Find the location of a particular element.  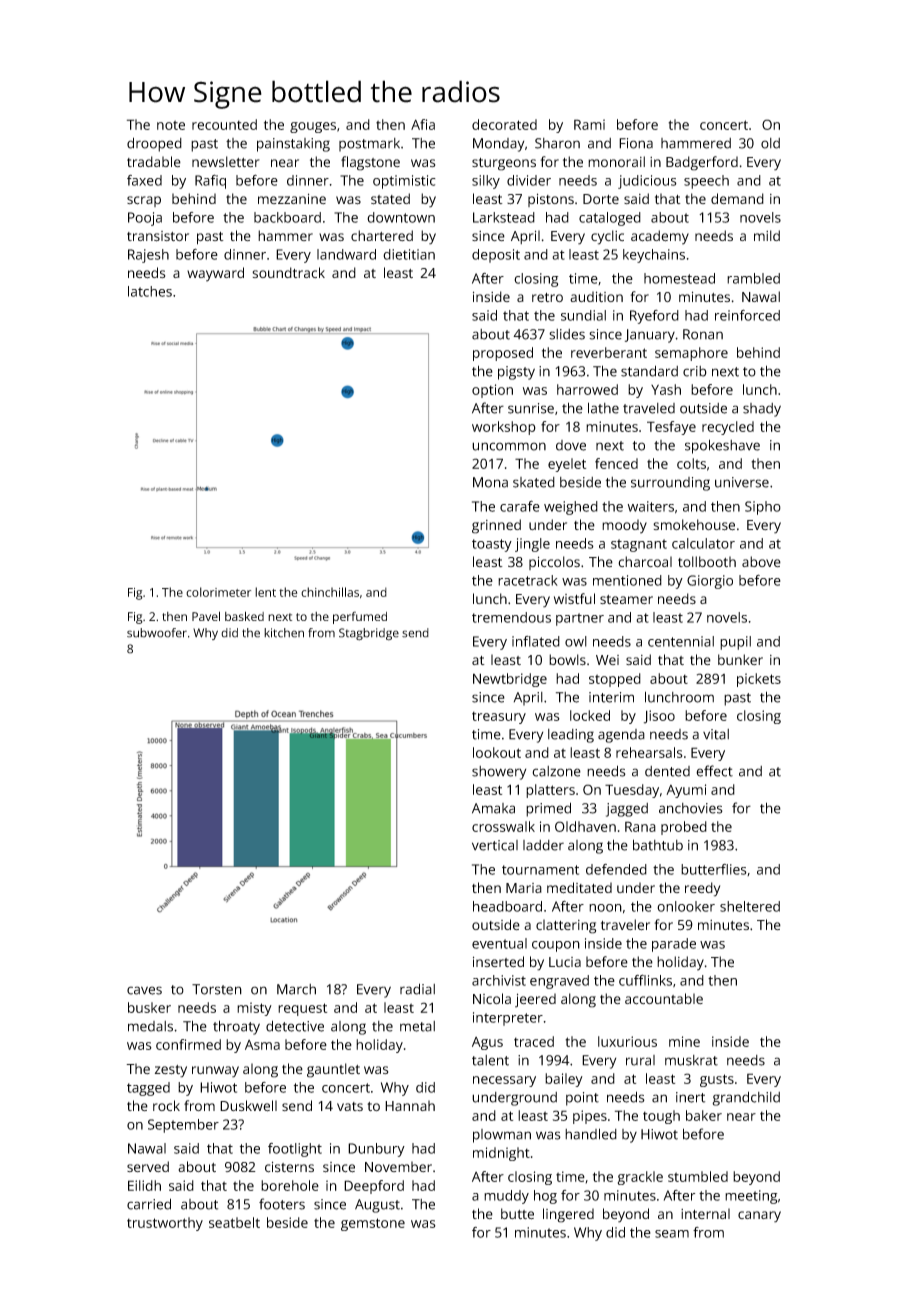

trustworthy is located at coordinates (165, 1224).
